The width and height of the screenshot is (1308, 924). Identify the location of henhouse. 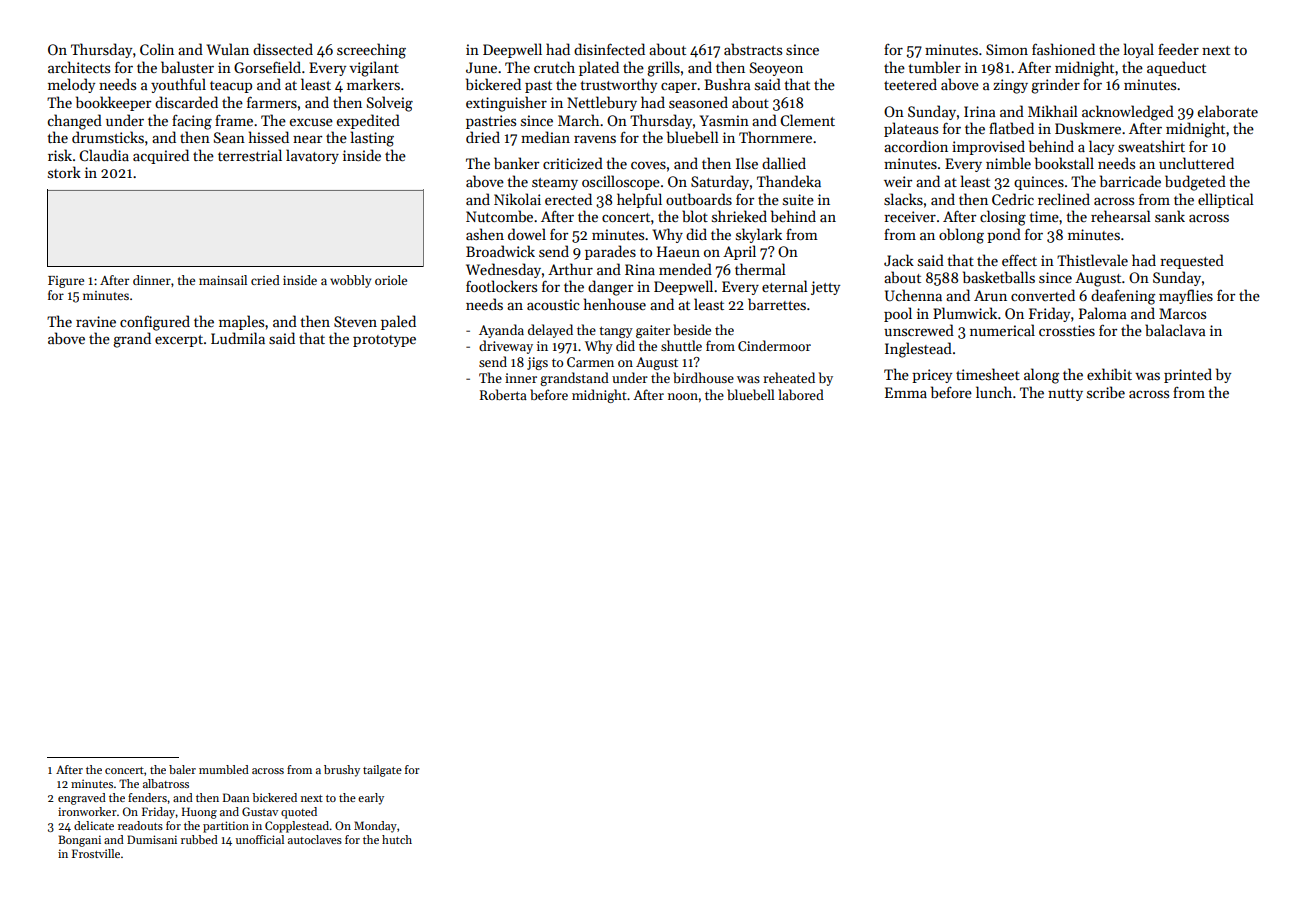
(615, 304).
